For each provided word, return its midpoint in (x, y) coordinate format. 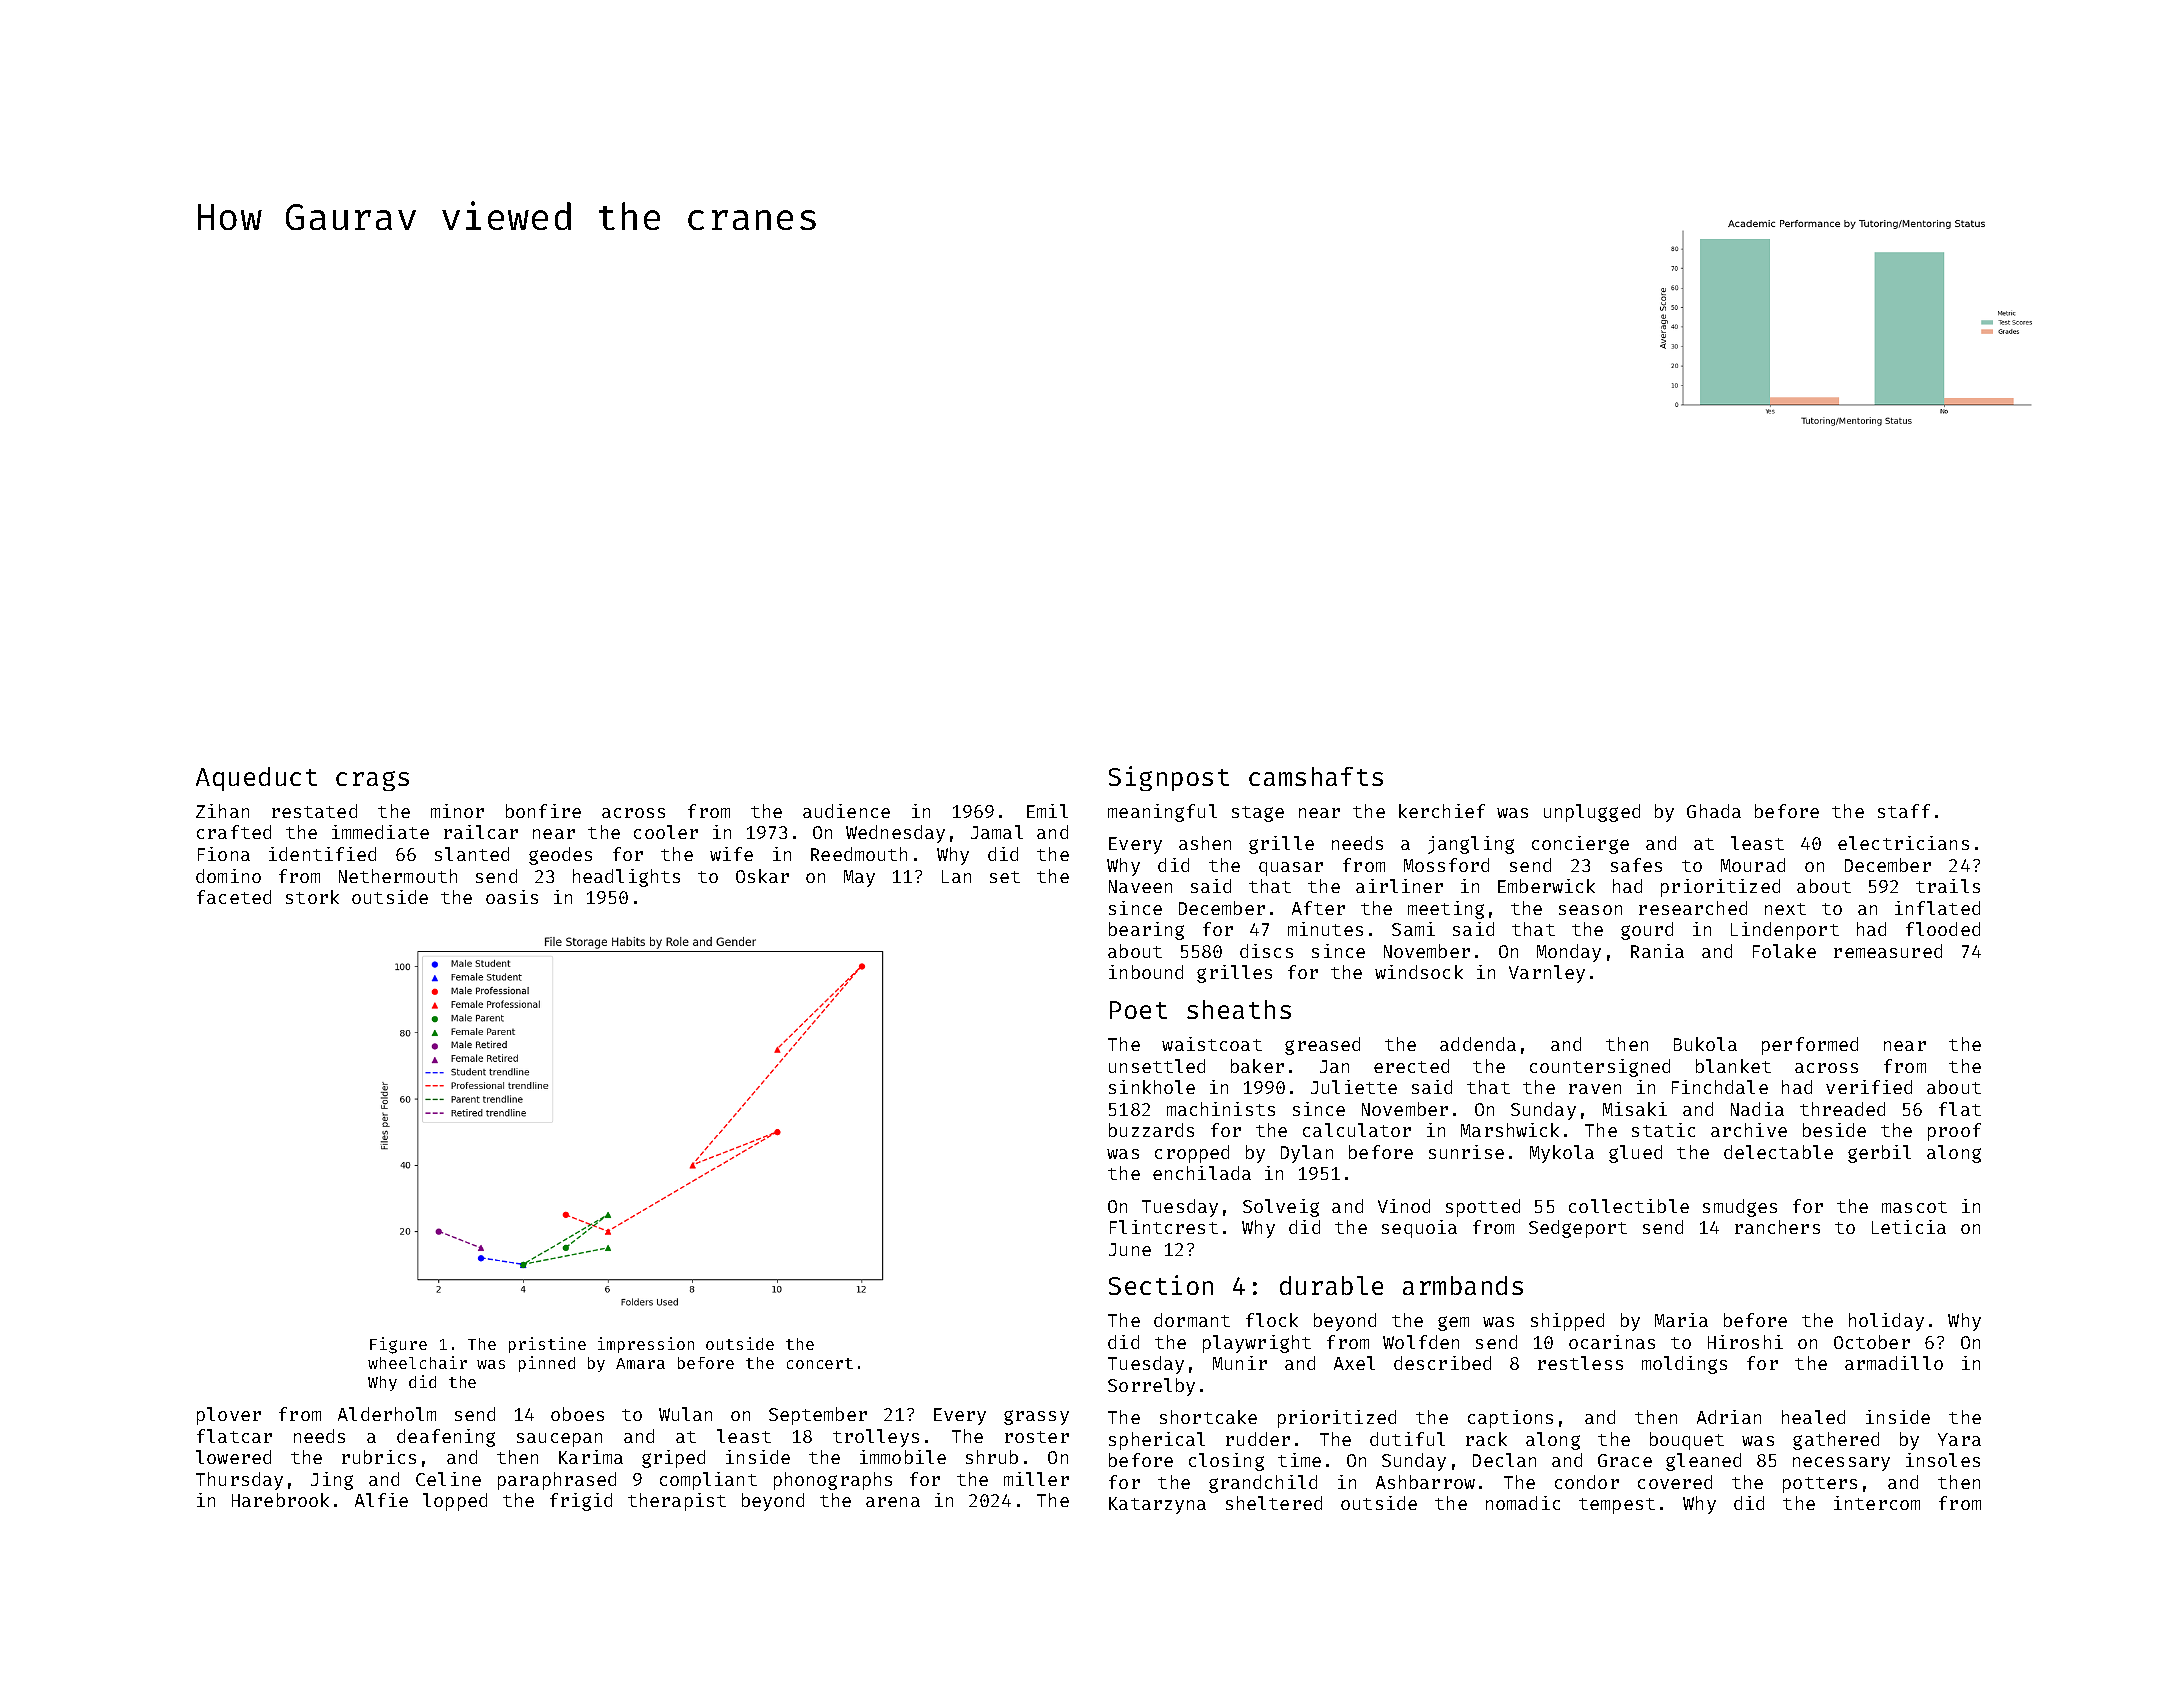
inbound (1146, 972)
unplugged (1592, 813)
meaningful (1162, 813)
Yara (1959, 1439)
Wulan (685, 1414)
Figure (398, 1345)
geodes (560, 856)
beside (1834, 1130)
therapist (677, 1502)
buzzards (1151, 1130)
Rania (1657, 951)
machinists (1221, 1109)
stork (312, 897)
